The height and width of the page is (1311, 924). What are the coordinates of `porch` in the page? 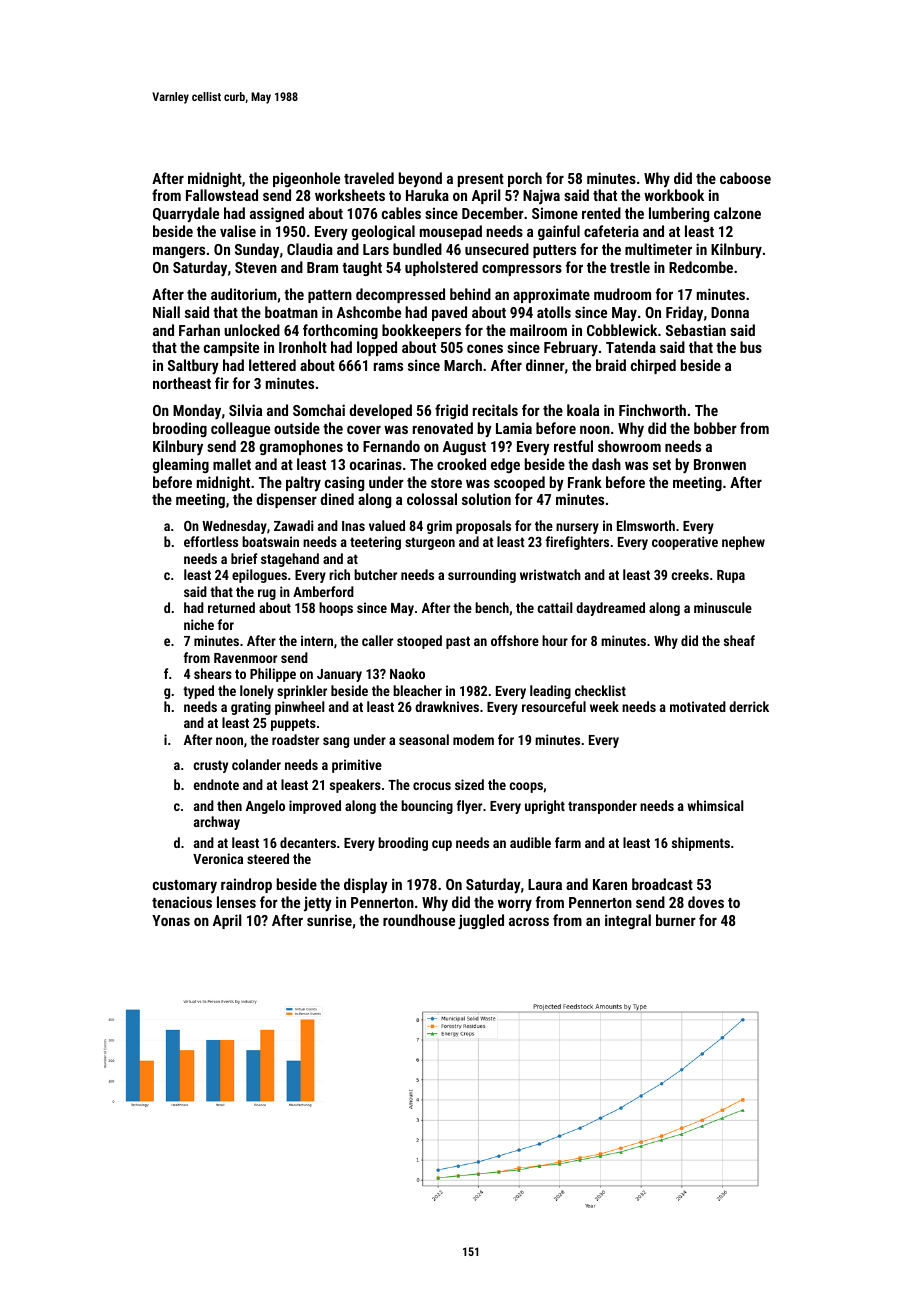 It's located at (525, 179).
